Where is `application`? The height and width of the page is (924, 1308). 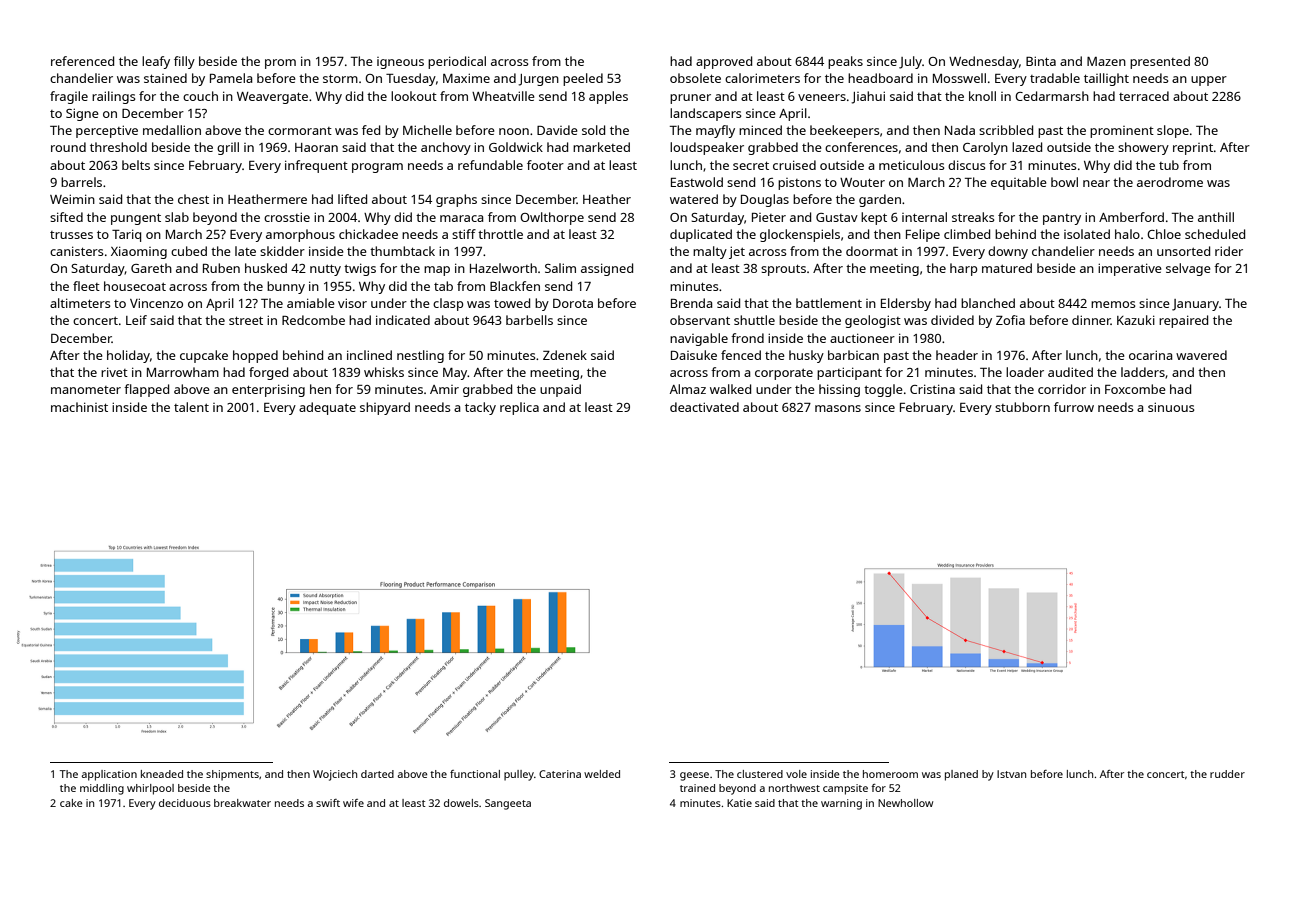 application is located at coordinates (109, 775).
